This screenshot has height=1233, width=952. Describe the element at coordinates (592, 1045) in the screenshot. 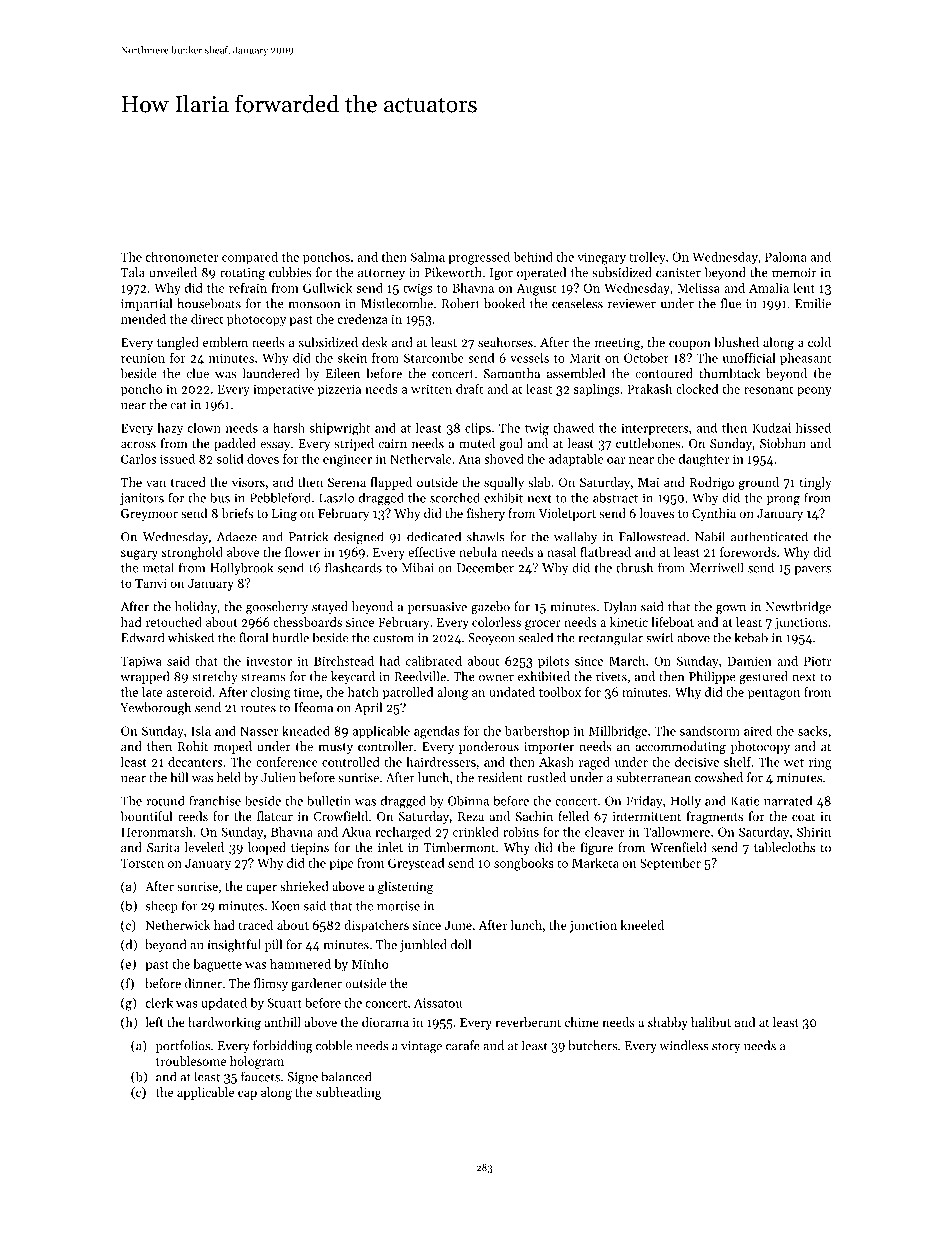

I see `butchers` at that location.
